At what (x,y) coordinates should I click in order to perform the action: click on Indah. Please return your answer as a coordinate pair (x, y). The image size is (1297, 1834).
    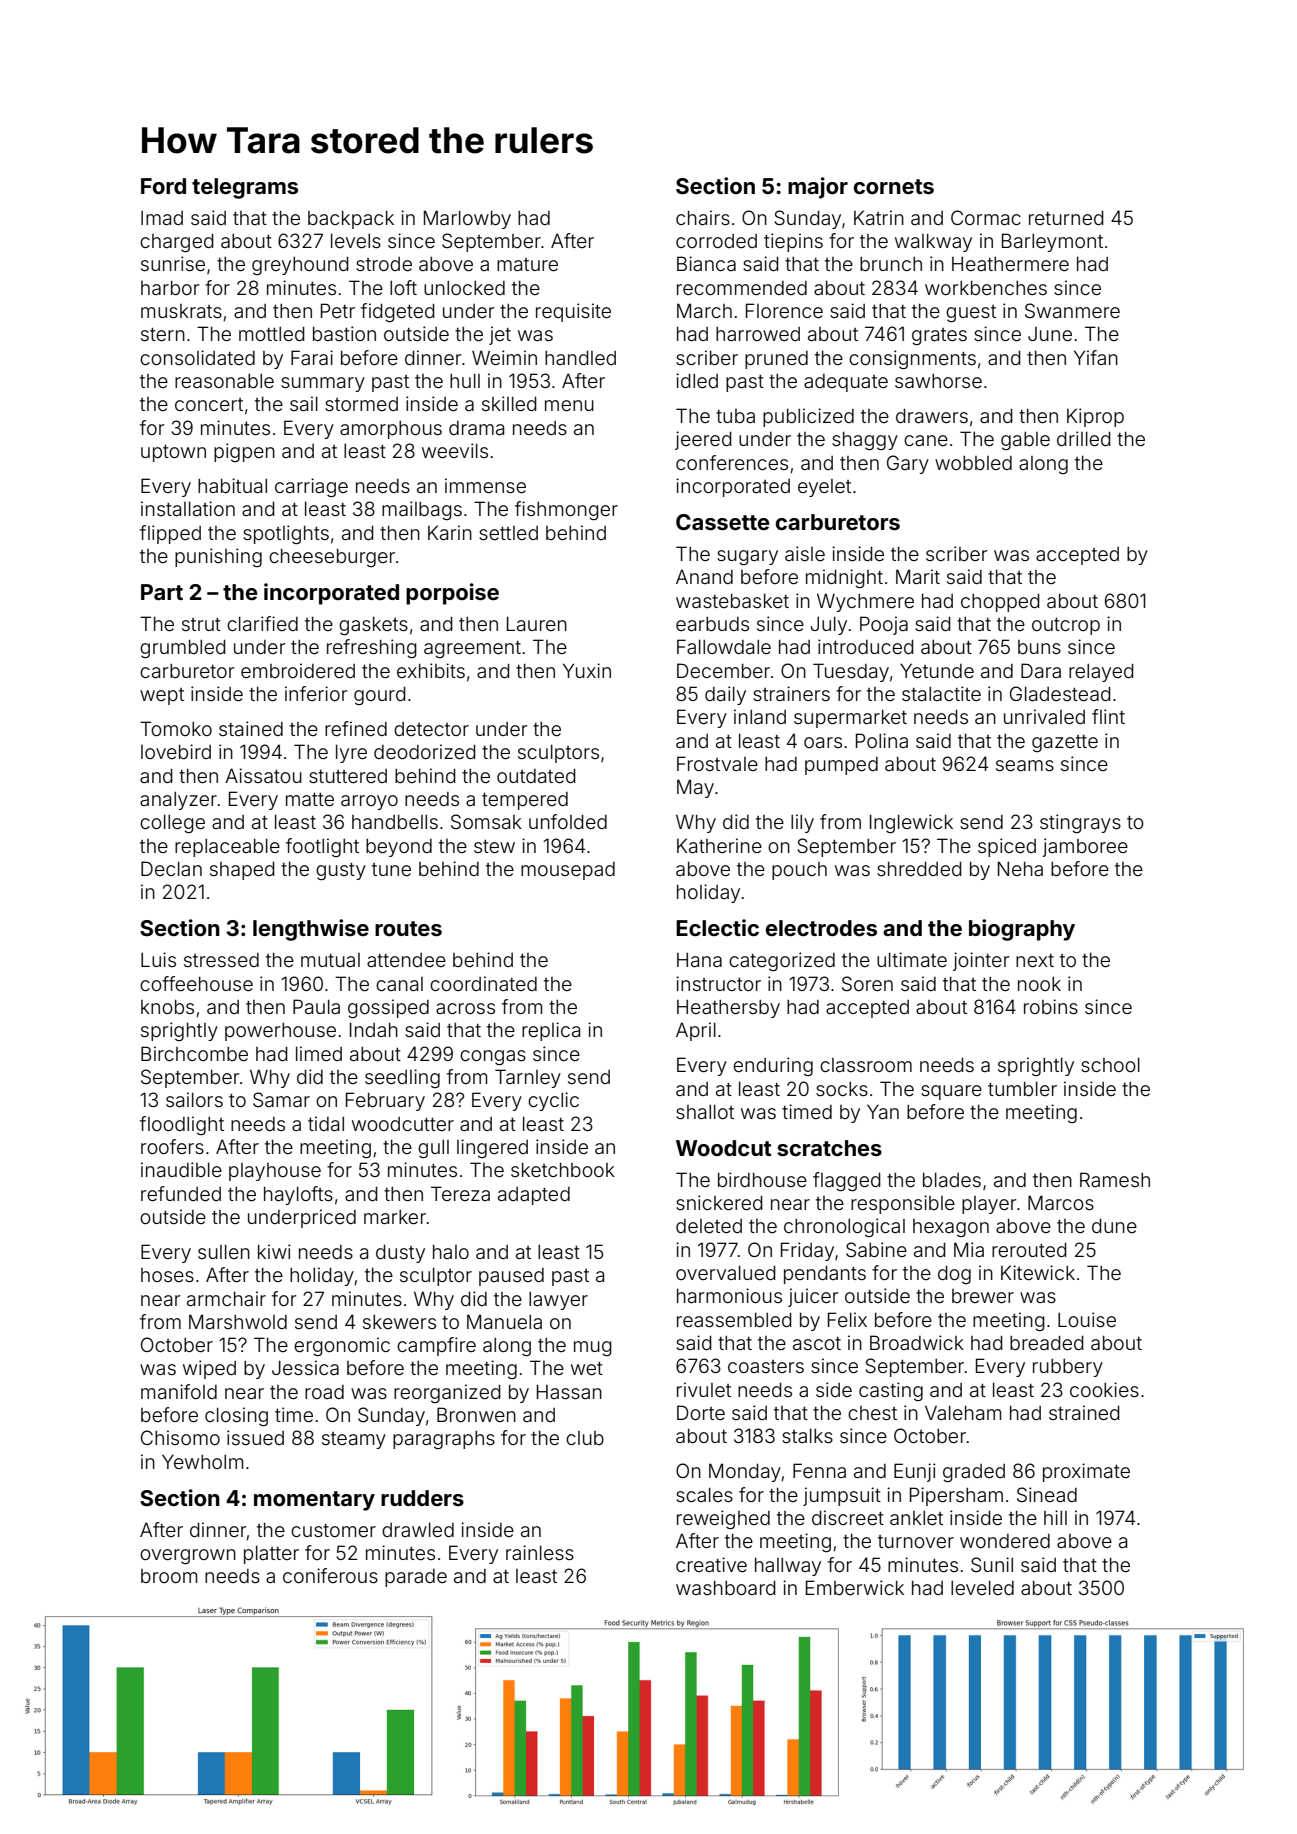
    Looking at the image, I should click on (374, 1029).
